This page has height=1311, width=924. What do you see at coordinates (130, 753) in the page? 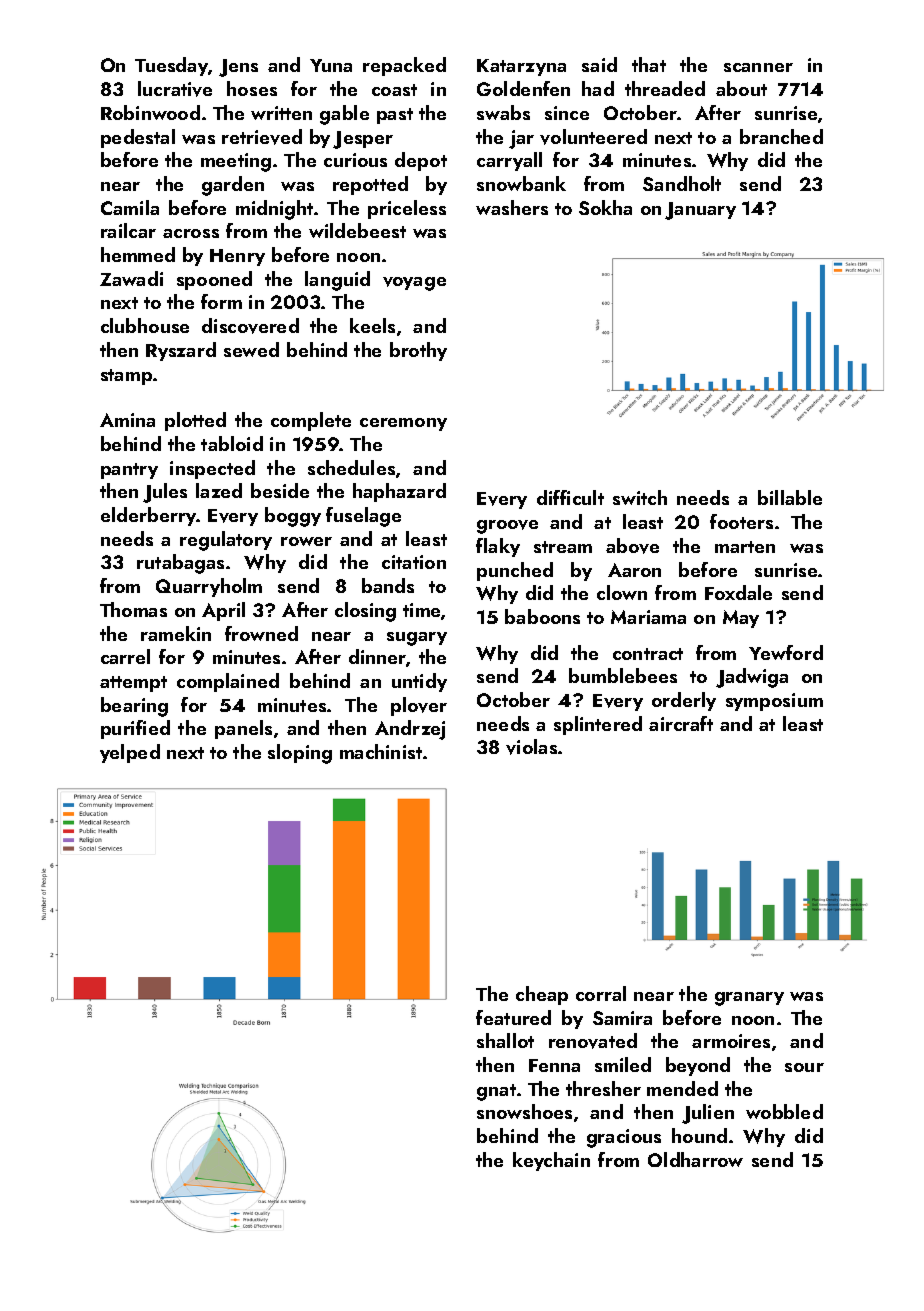
I see `yelped` at bounding box center [130, 753].
